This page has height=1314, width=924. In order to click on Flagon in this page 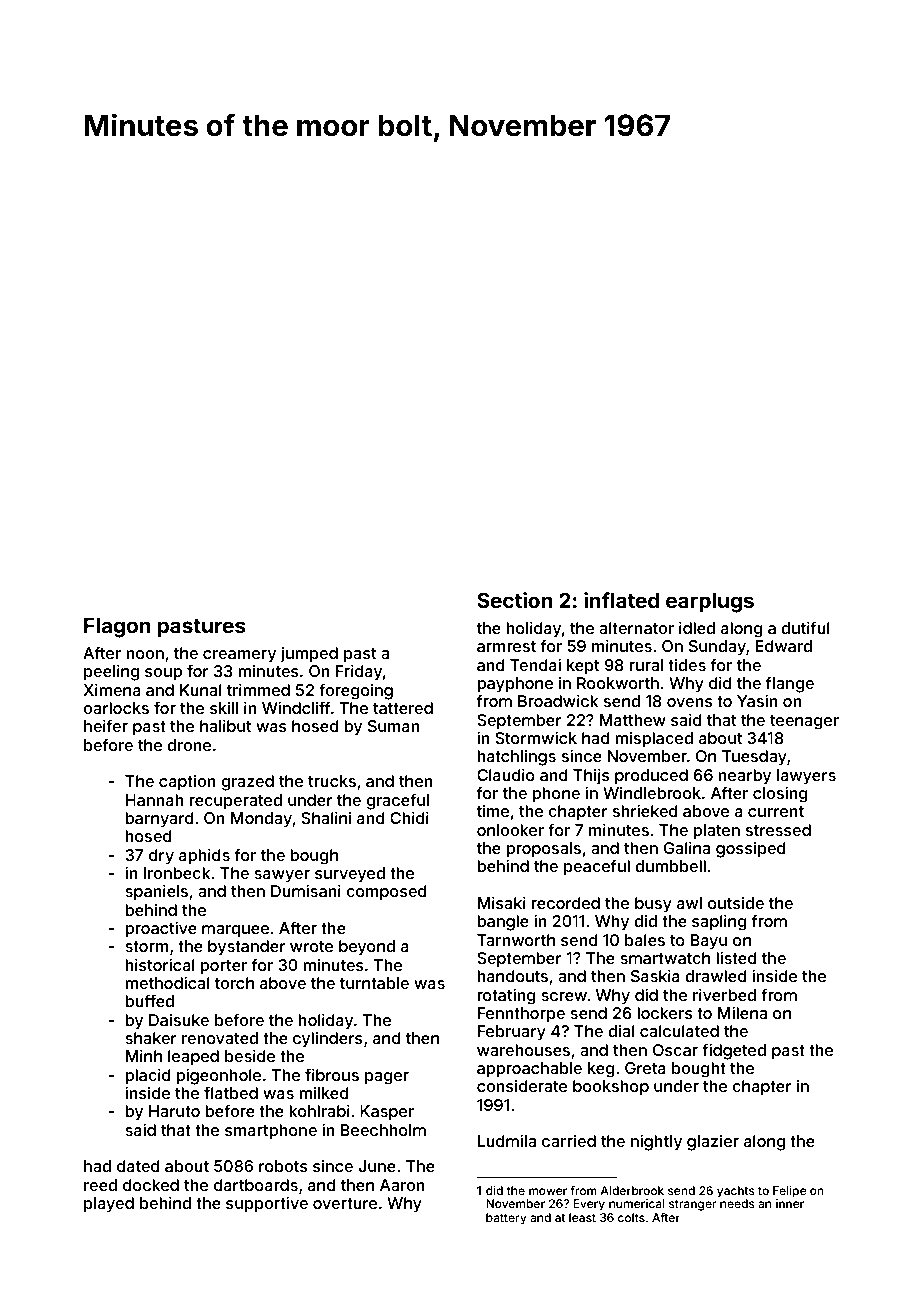, I will do `click(117, 628)`.
